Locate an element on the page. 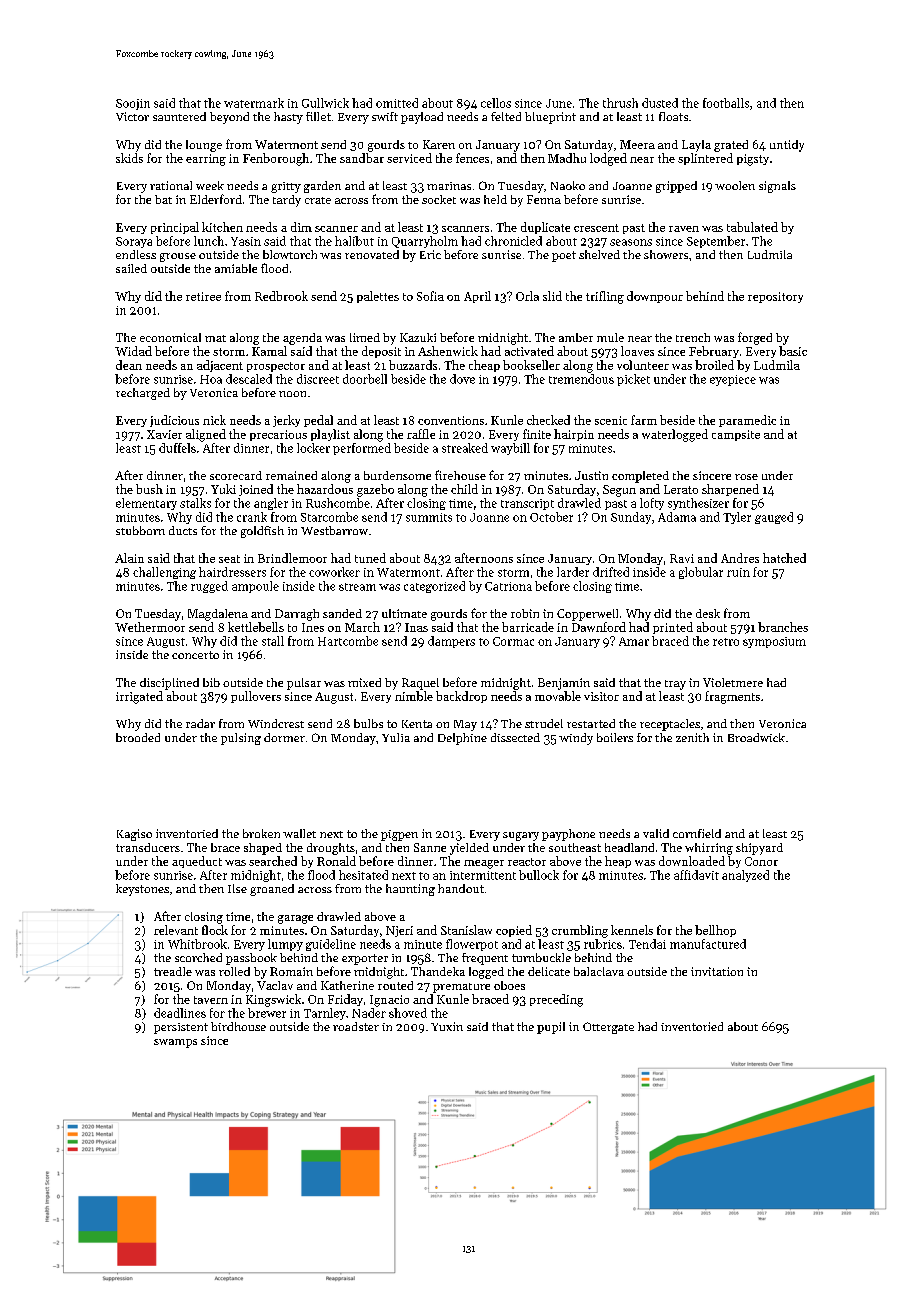  gazebo is located at coordinates (375, 490).
